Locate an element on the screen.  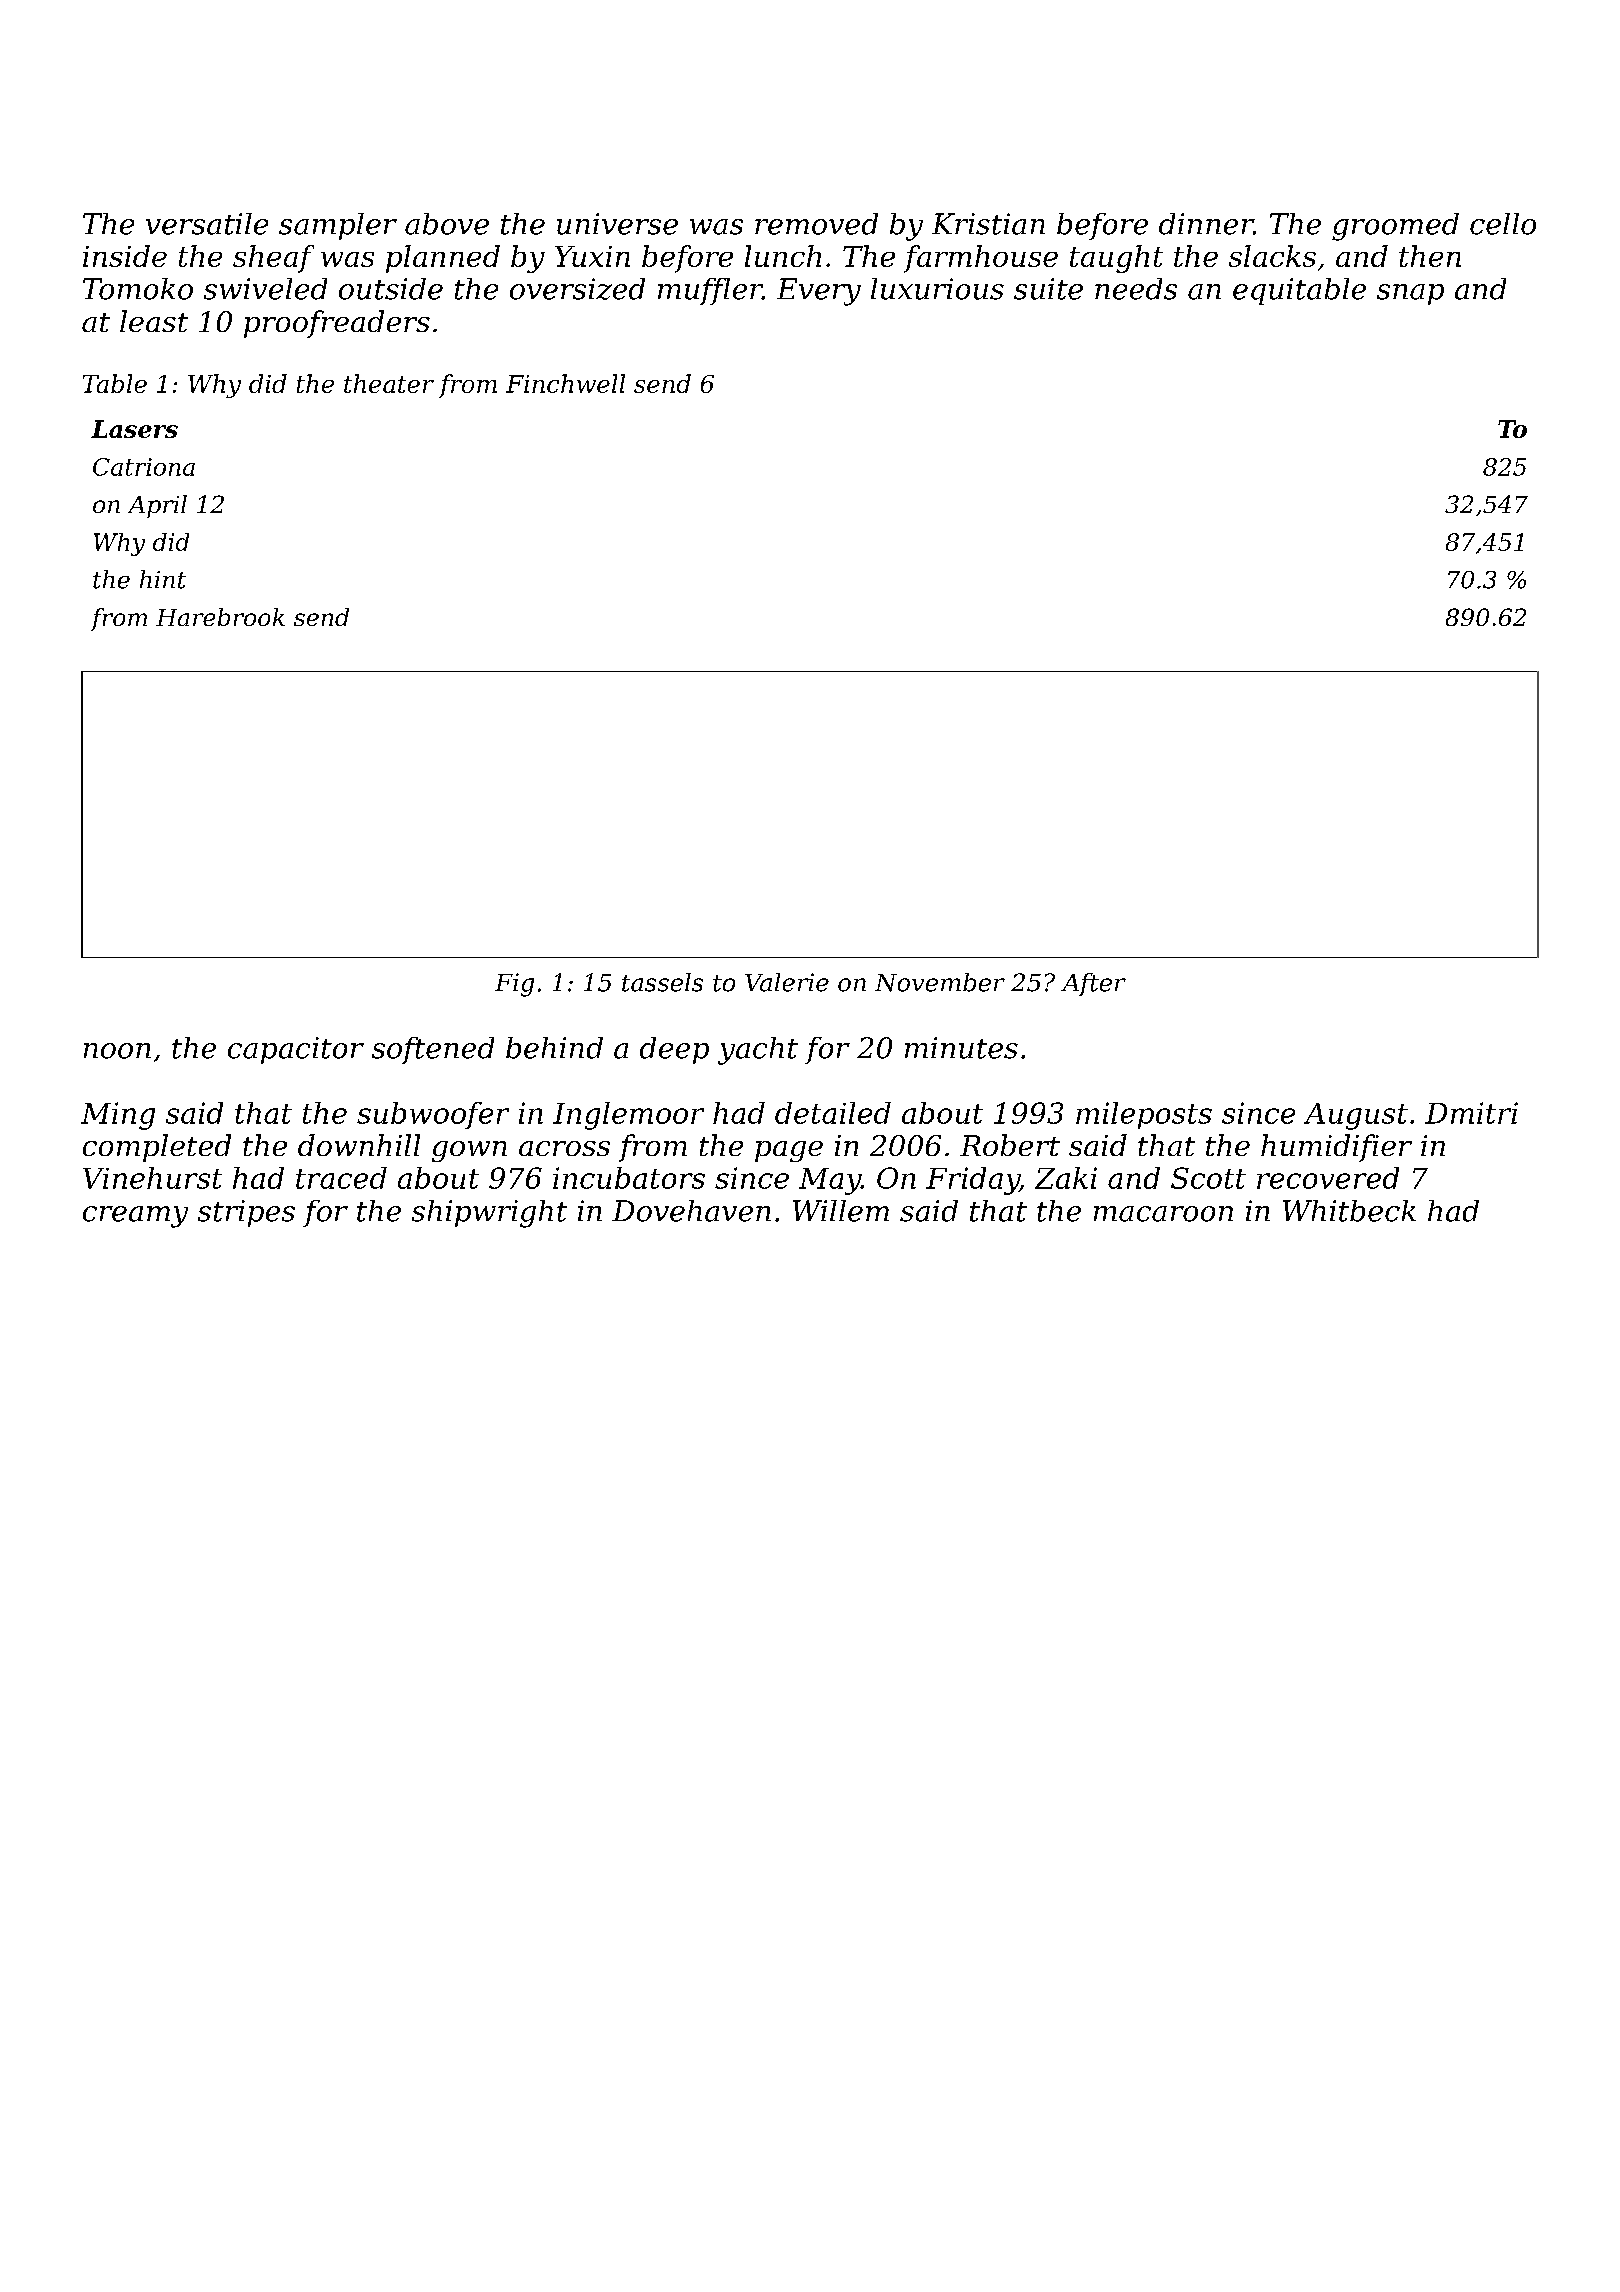
snap is located at coordinates (1410, 294).
